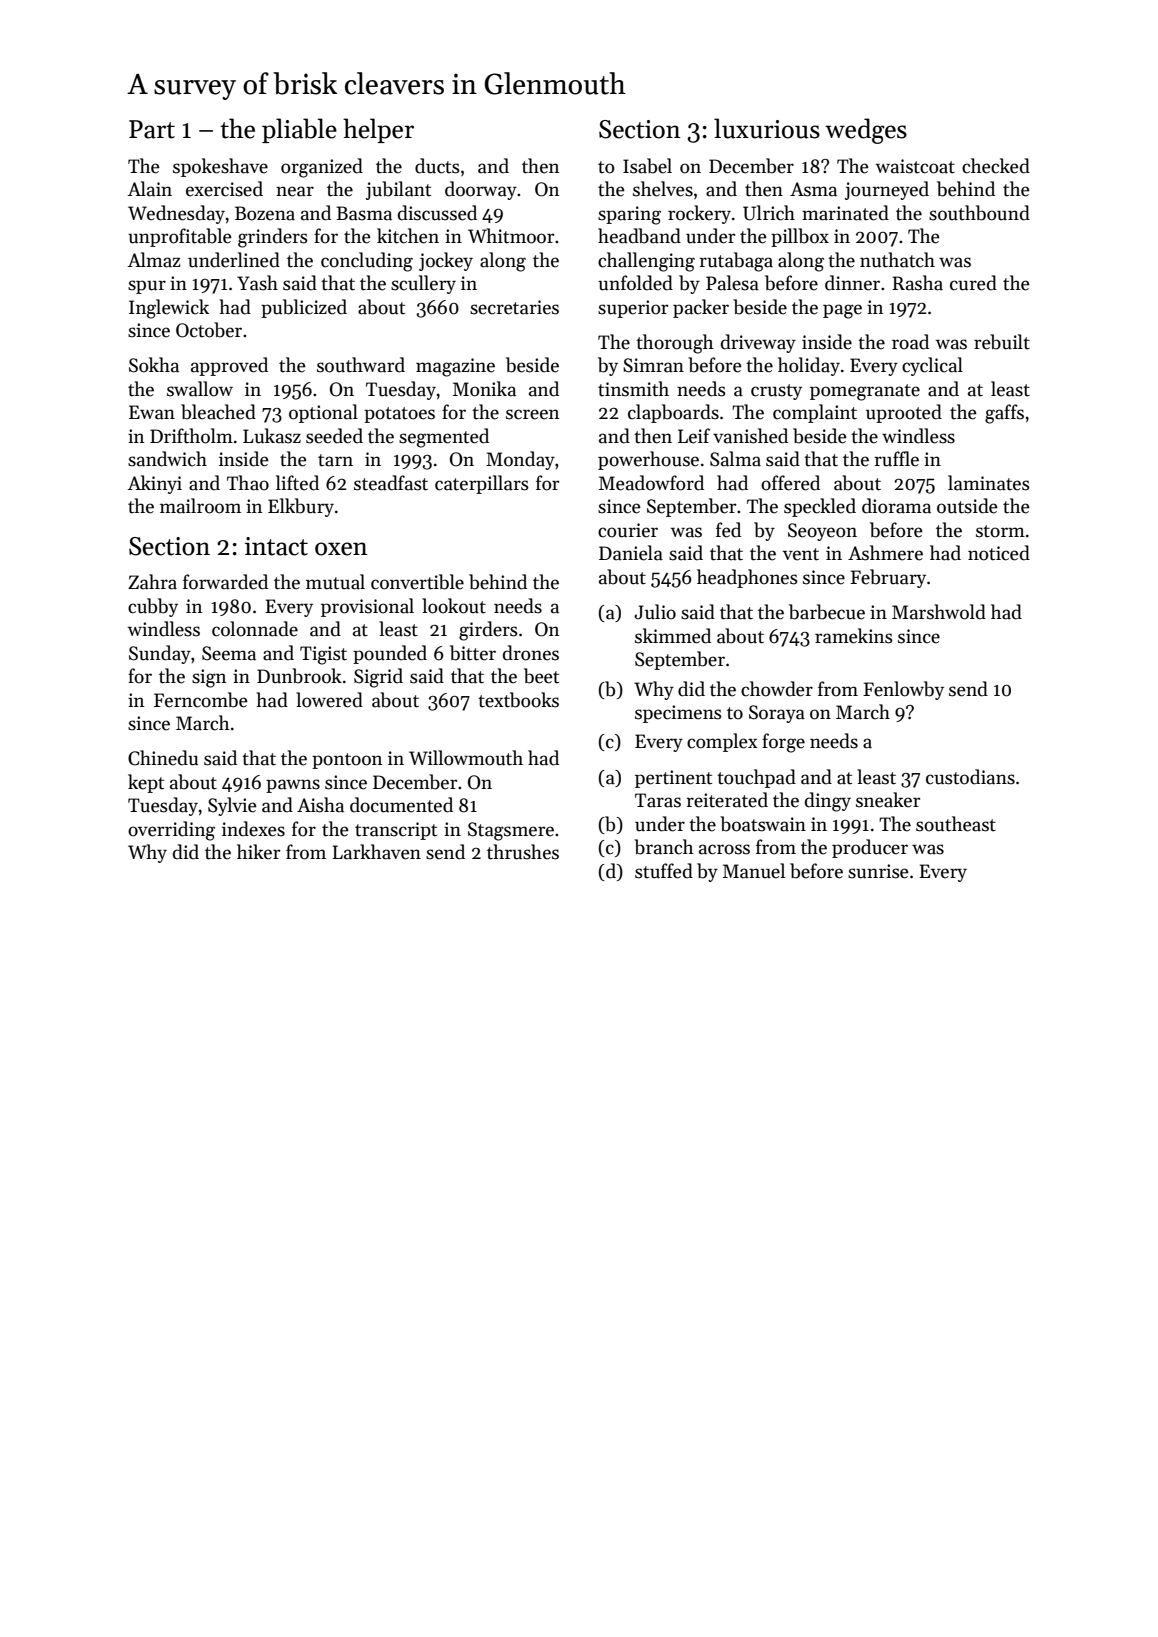  I want to click on wedges, so click(866, 131).
